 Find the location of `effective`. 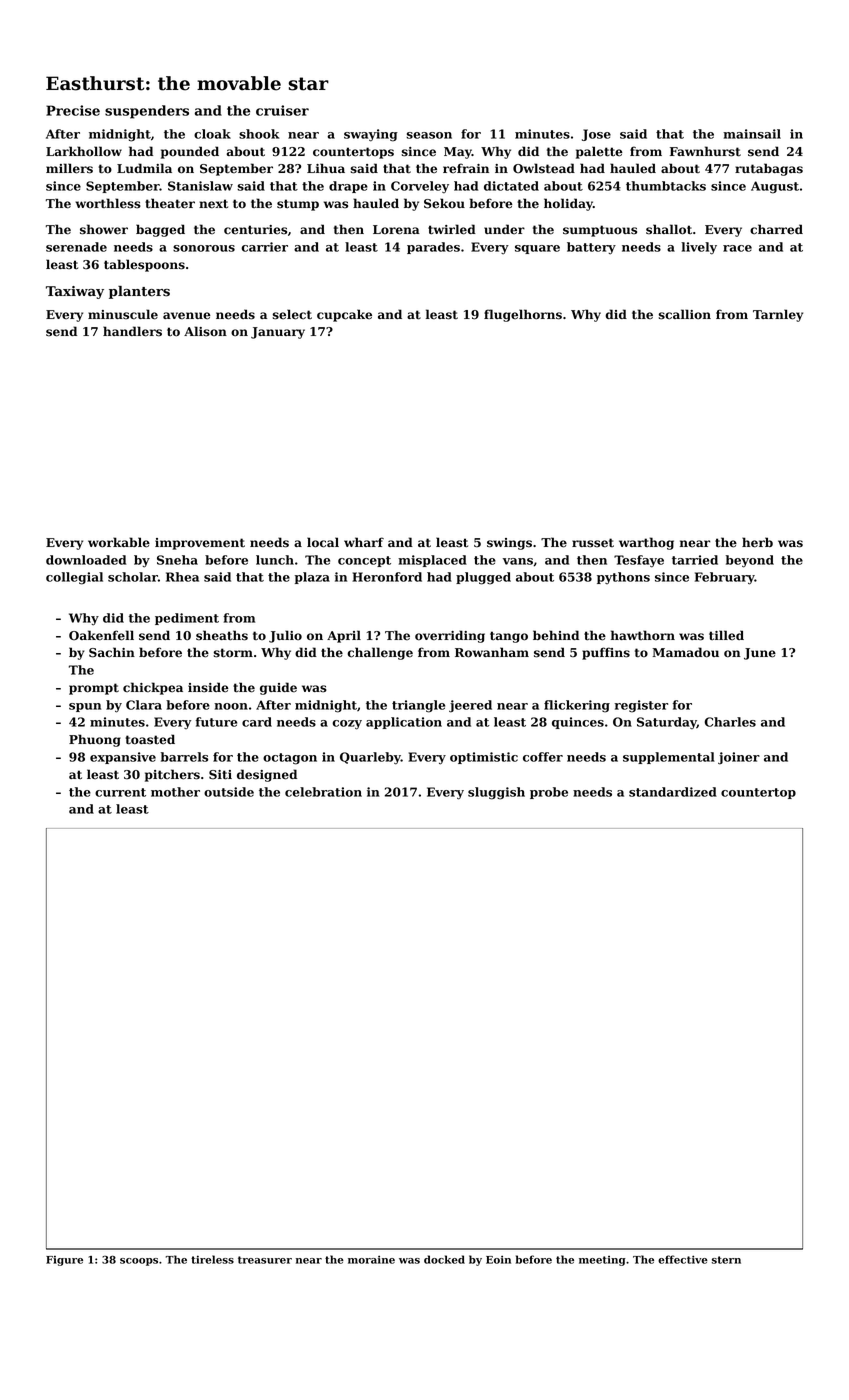

effective is located at coordinates (683, 1259).
